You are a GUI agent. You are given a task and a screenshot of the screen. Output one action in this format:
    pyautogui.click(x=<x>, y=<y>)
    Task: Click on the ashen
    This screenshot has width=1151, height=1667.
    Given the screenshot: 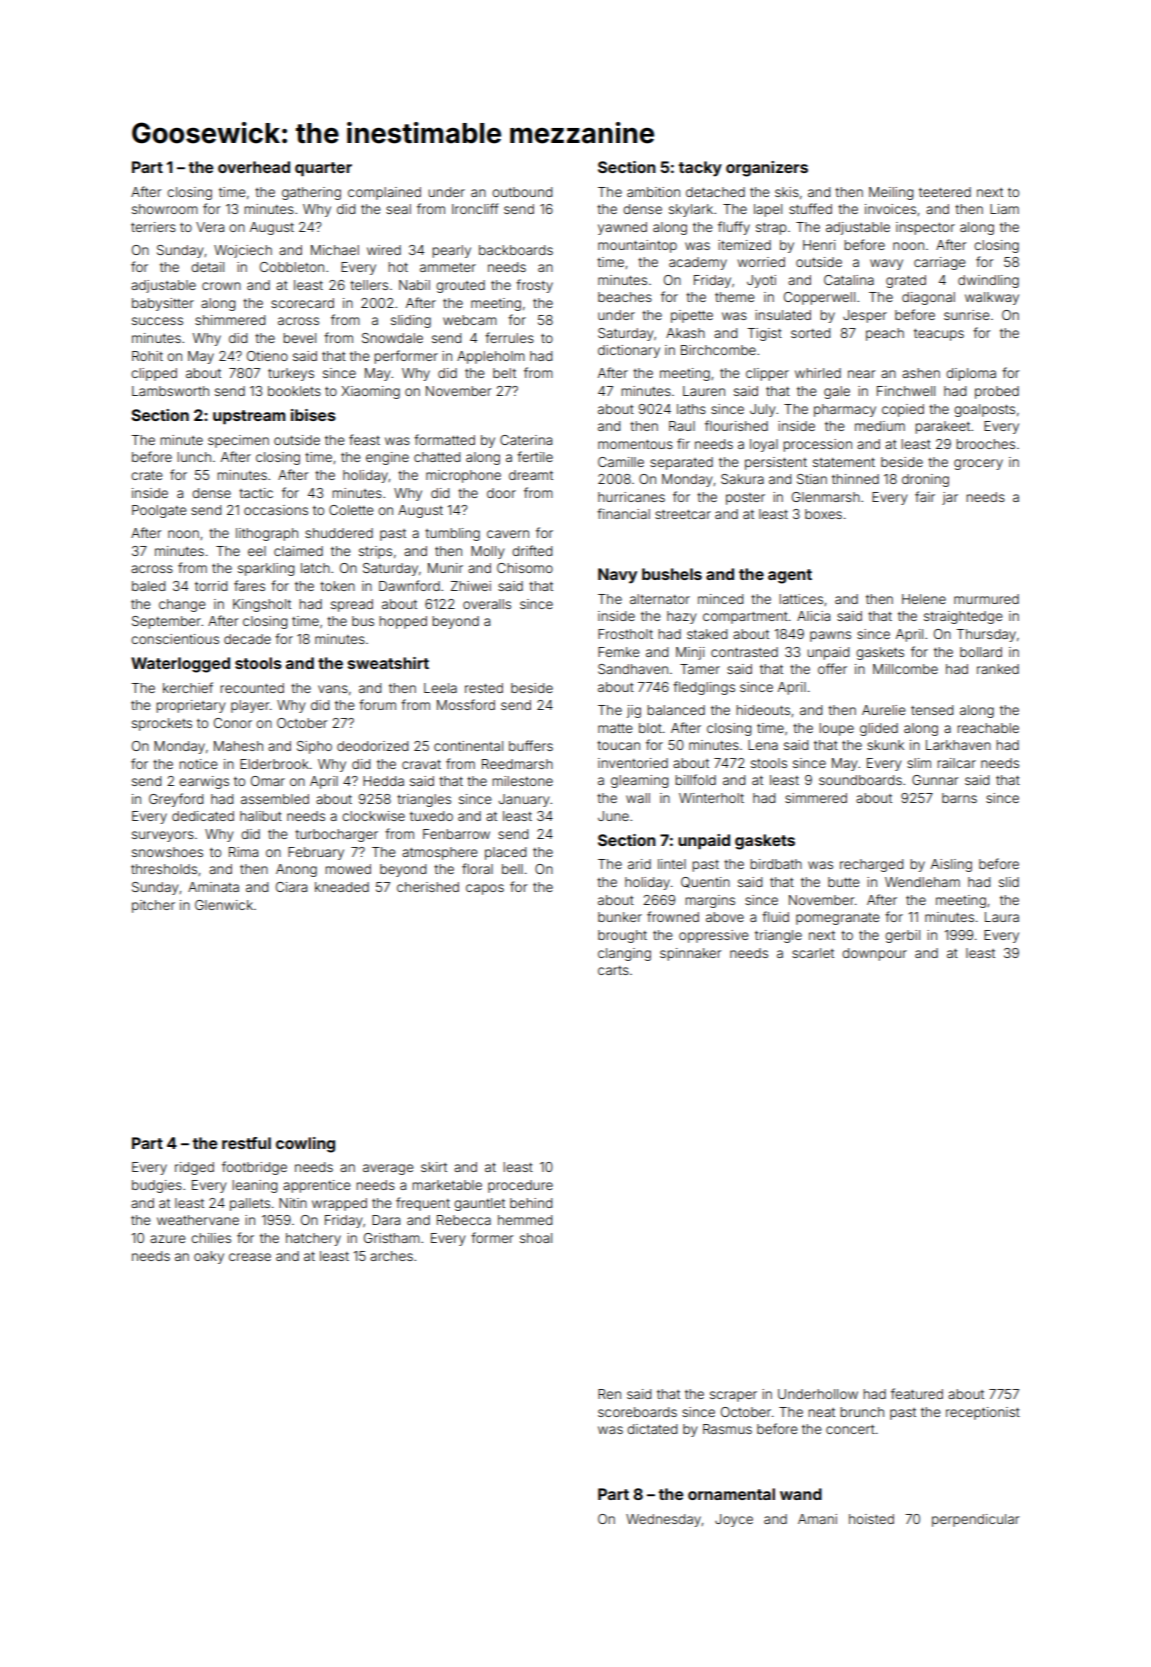 What is the action you would take?
    pyautogui.click(x=921, y=373)
